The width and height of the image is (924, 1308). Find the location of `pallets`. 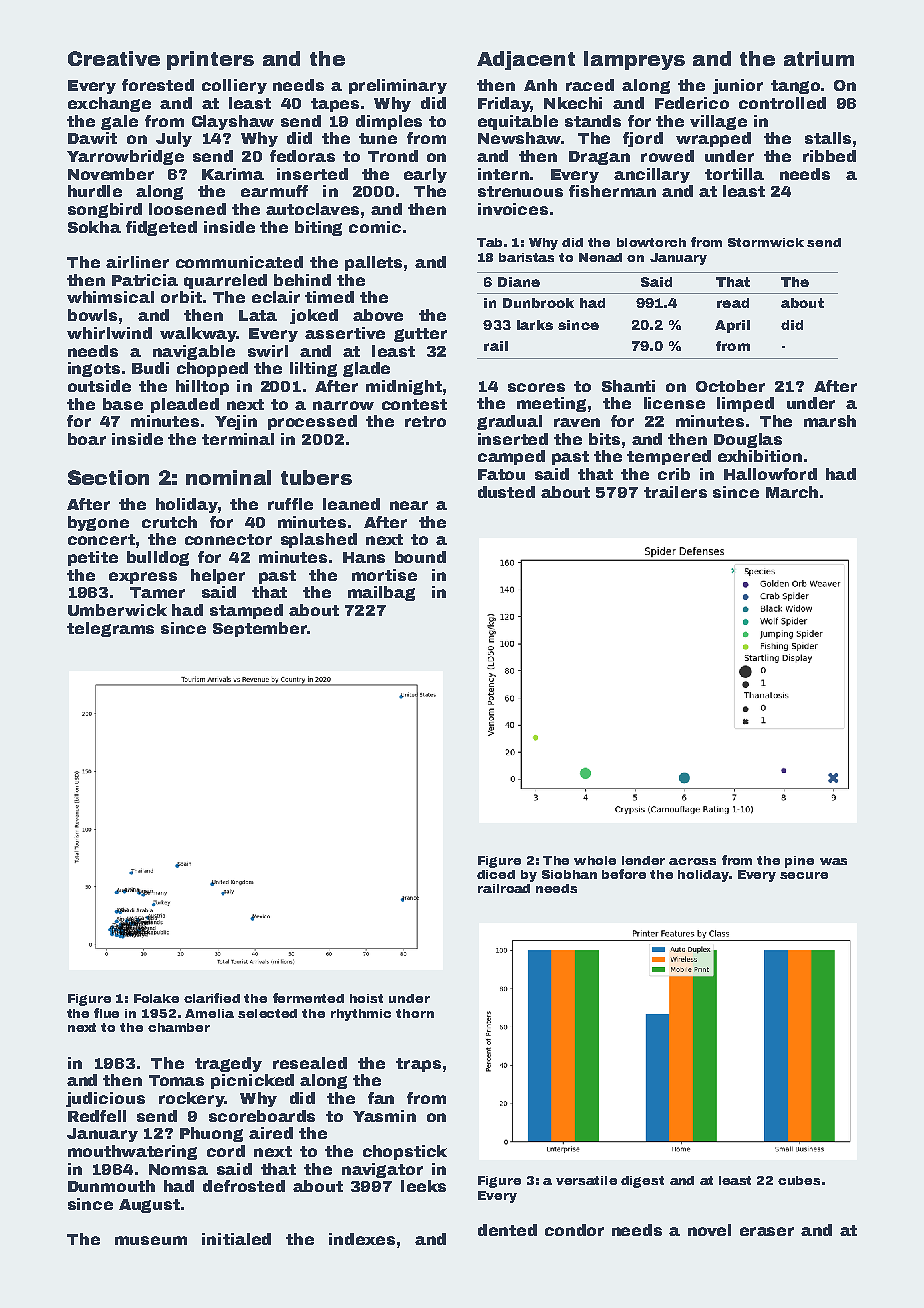

pallets is located at coordinates (373, 263).
